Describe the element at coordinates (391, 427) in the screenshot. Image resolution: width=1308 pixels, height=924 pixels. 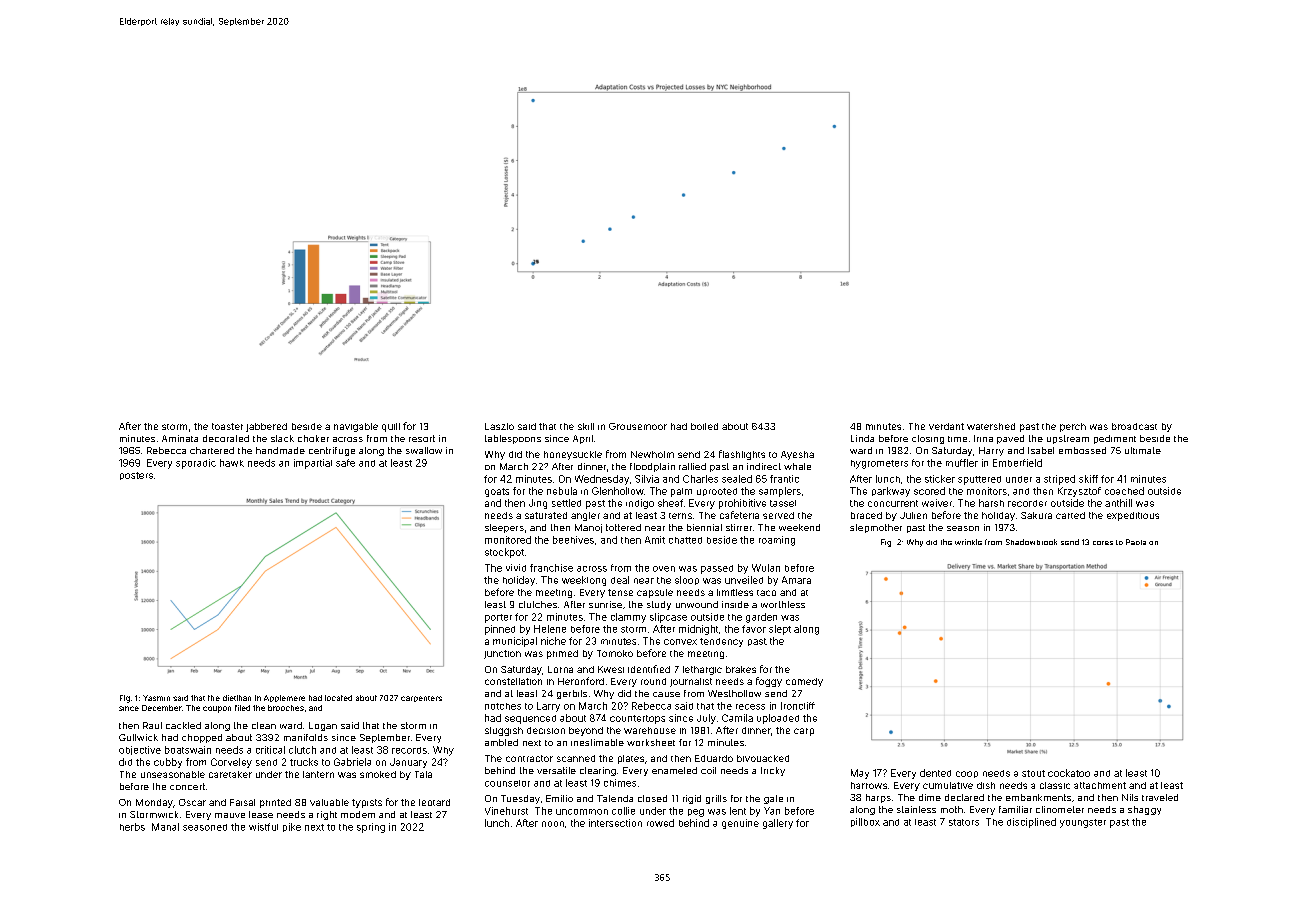
I see `quill` at that location.
